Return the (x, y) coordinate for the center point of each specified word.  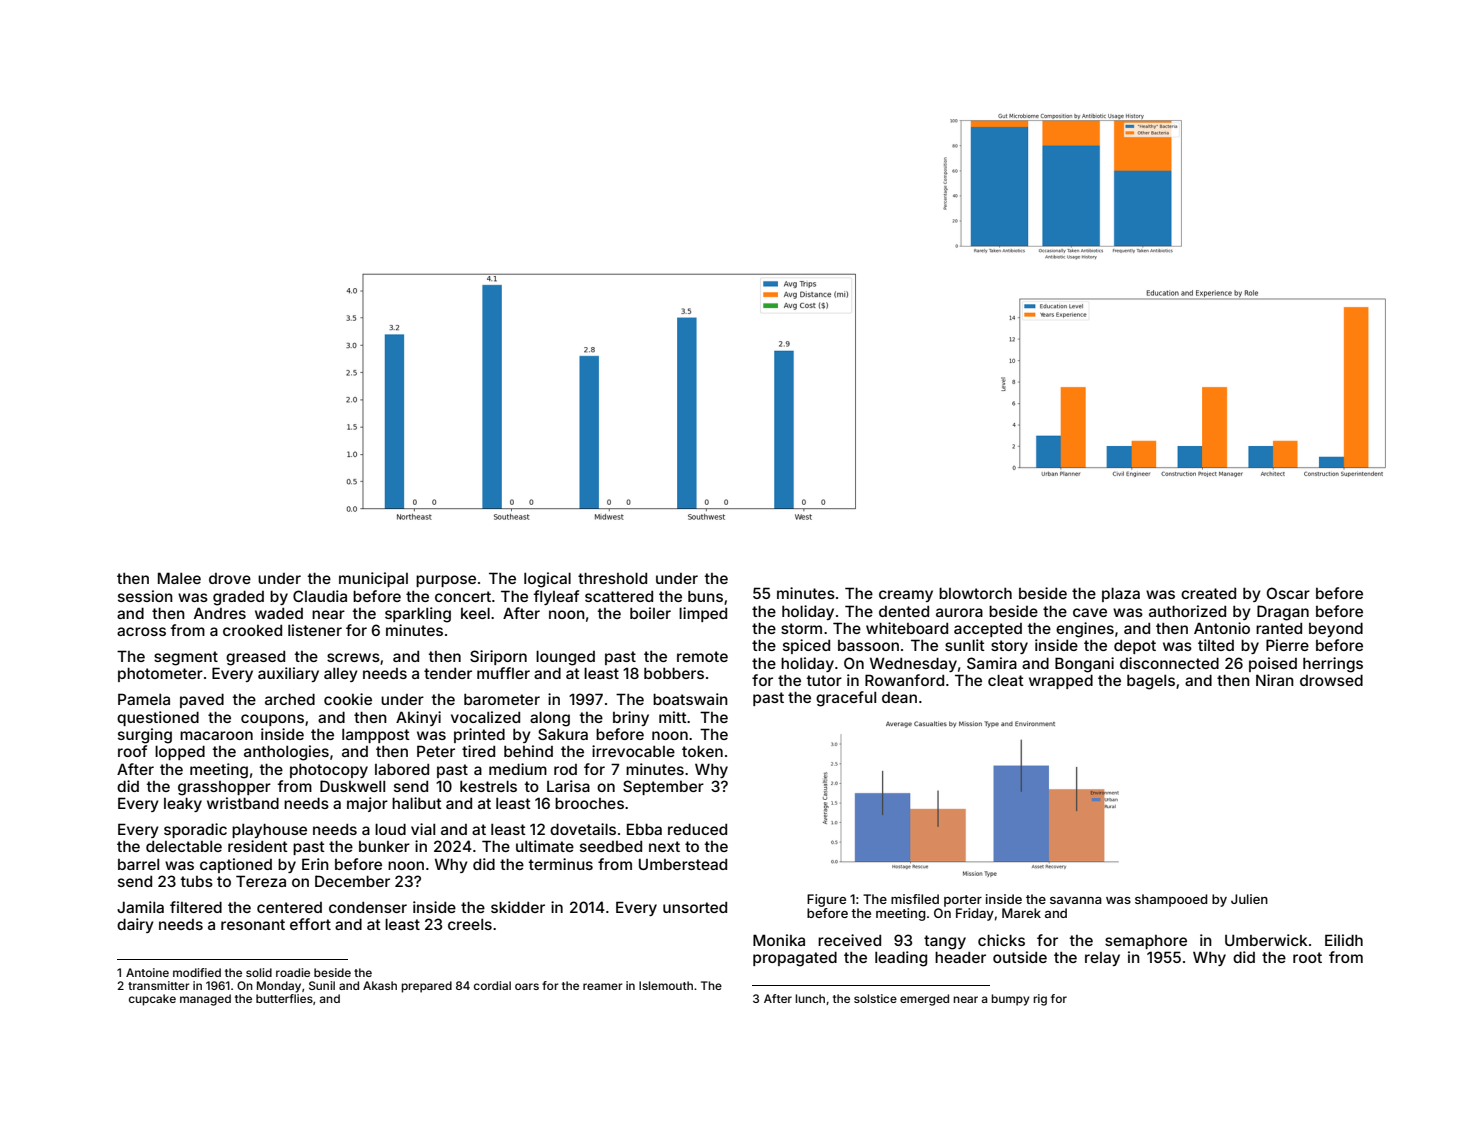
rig (1040, 1000)
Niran (1275, 680)
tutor (824, 680)
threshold (612, 578)
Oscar (1288, 593)
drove (230, 578)
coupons (272, 720)
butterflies (284, 998)
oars (527, 986)
